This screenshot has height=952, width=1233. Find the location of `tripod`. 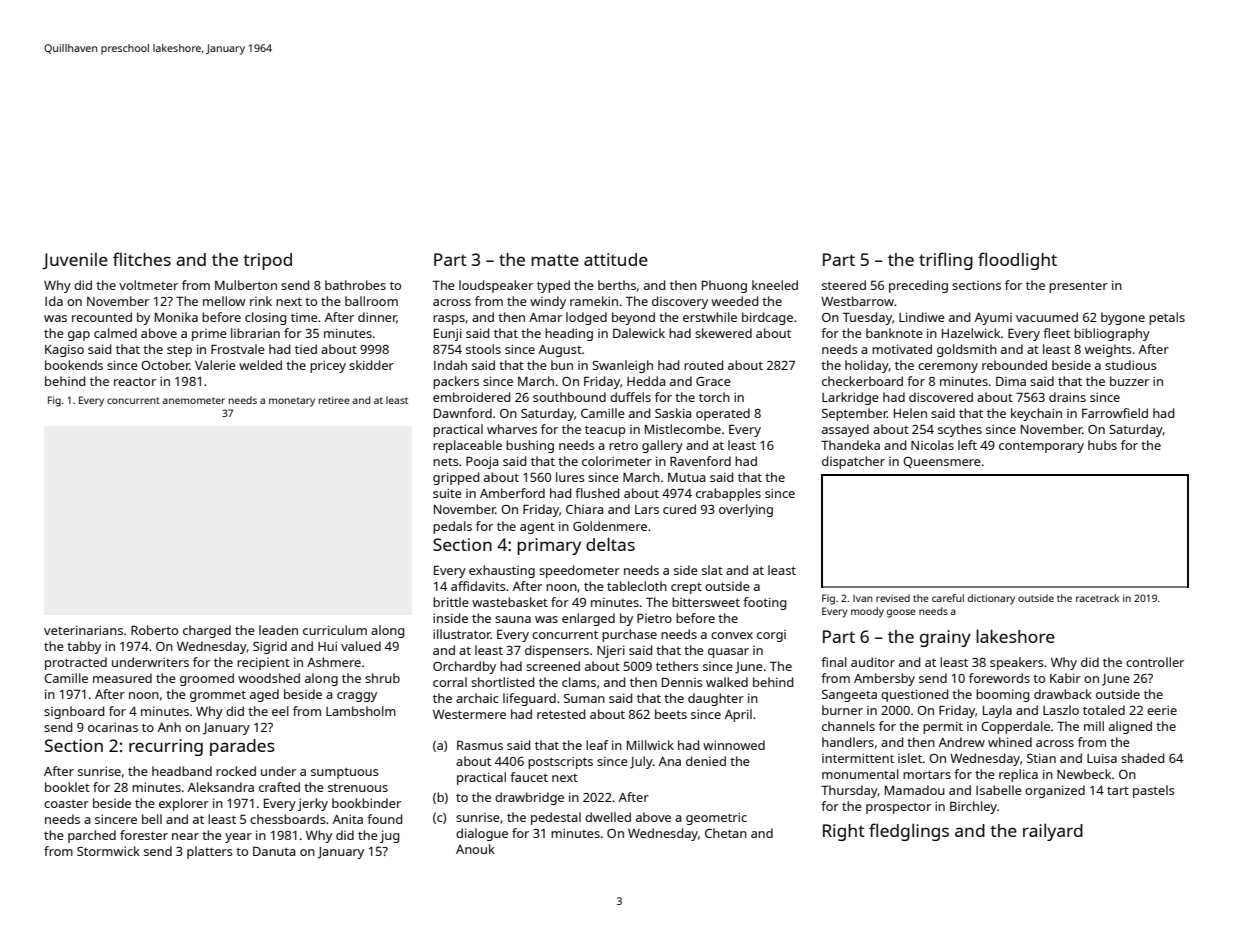

tripod is located at coordinates (267, 261).
